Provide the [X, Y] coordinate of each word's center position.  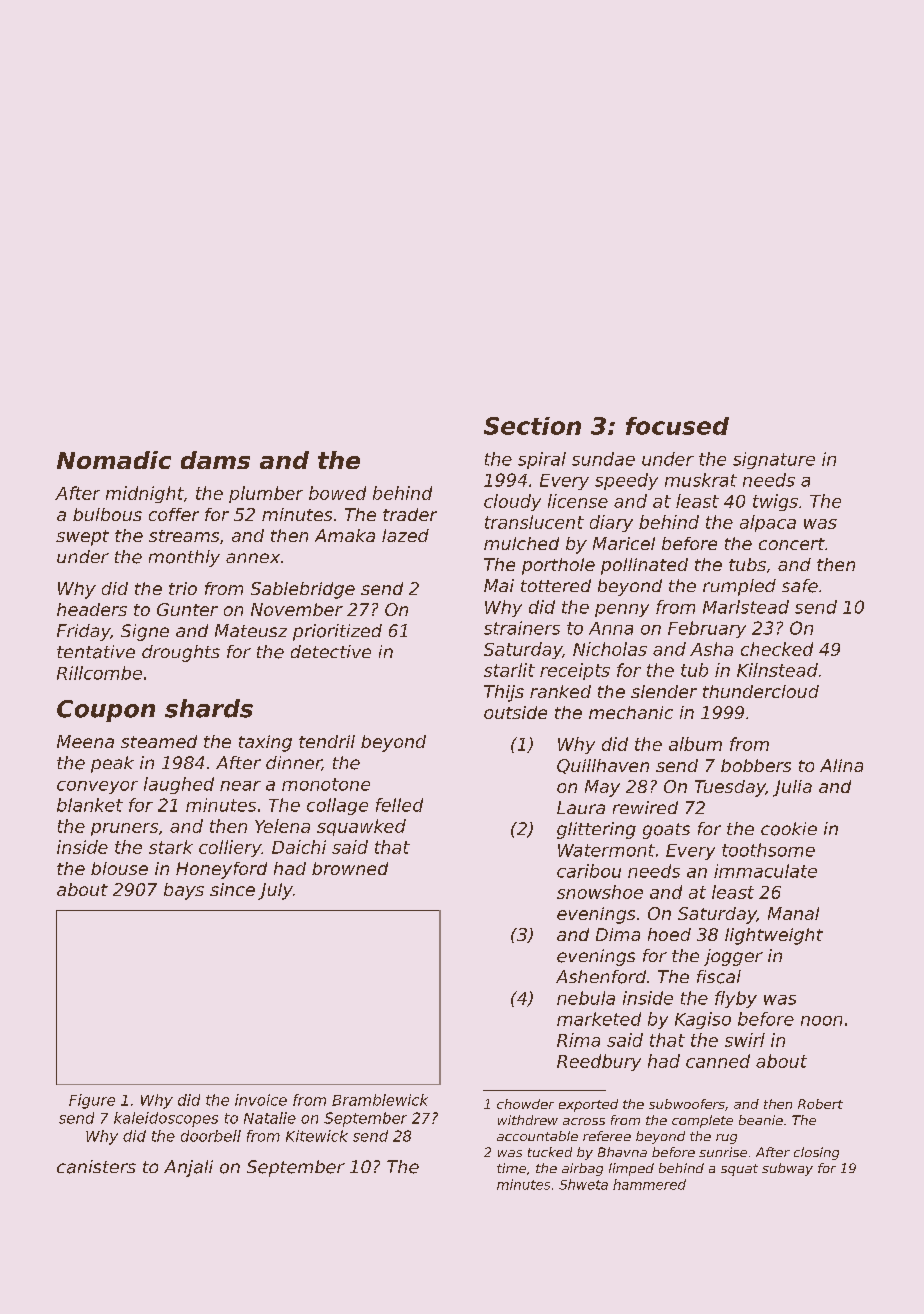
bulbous [107, 514]
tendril [327, 741]
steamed [159, 741]
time [511, 1168]
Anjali [188, 1168]
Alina [841, 765]
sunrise [723, 1152]
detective [331, 651]
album [695, 744]
